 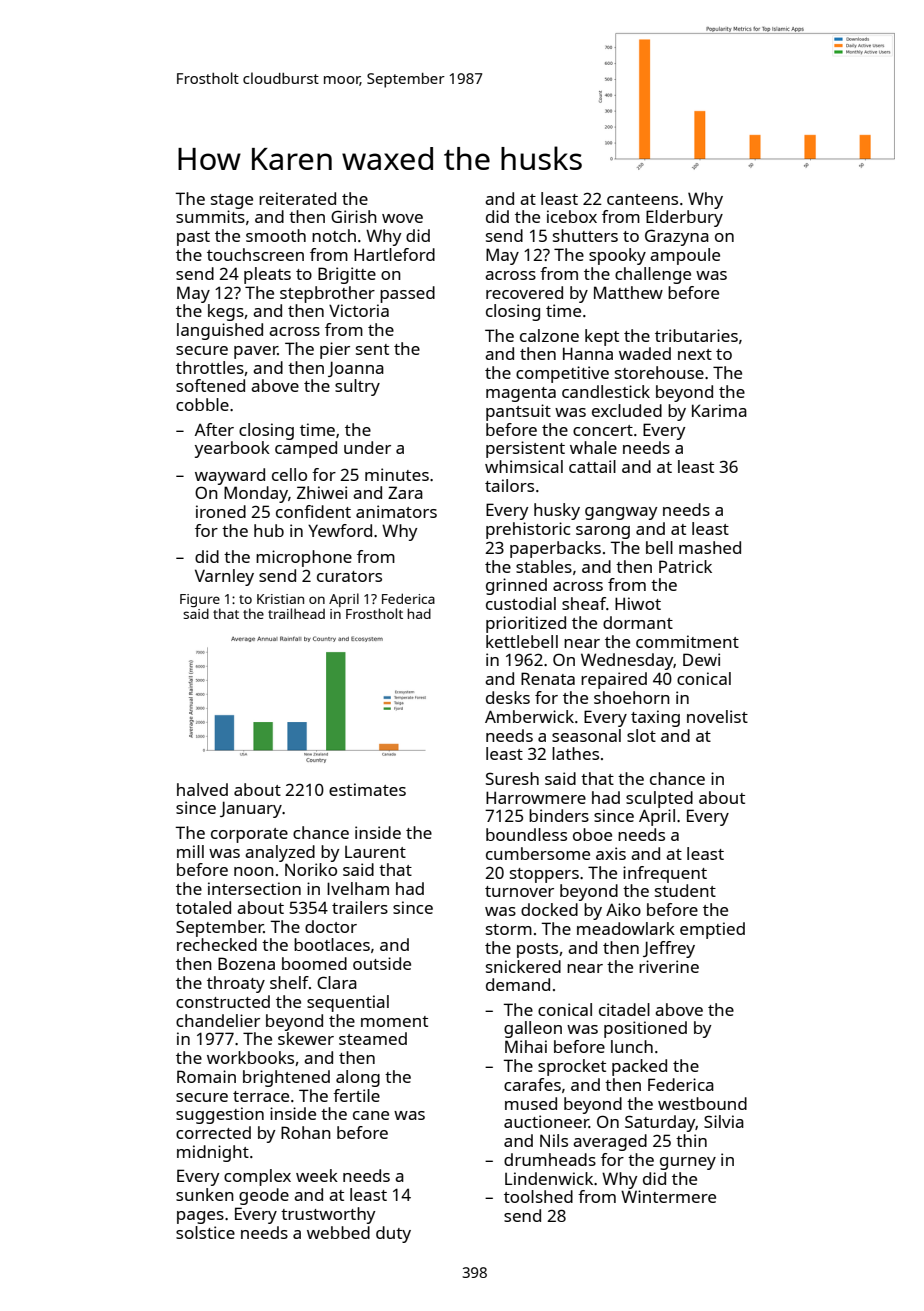 I want to click on solstice, so click(x=205, y=1232).
